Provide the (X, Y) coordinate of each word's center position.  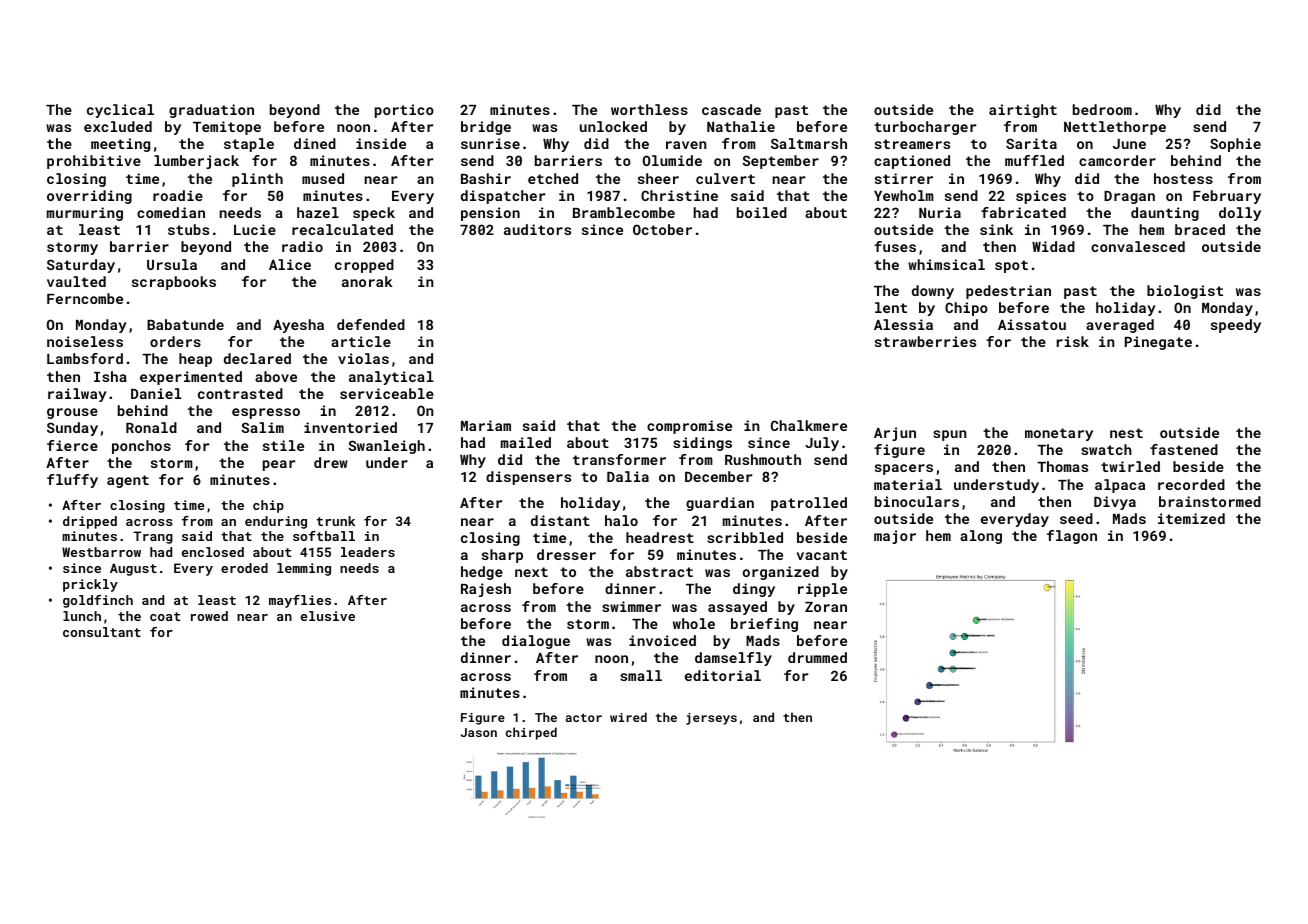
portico (404, 111)
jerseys (711, 719)
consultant (102, 632)
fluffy (72, 481)
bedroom (1102, 109)
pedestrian (1008, 292)
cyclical (120, 111)
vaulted (76, 281)
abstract (659, 571)
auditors (537, 229)
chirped (531, 733)
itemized (1191, 518)
